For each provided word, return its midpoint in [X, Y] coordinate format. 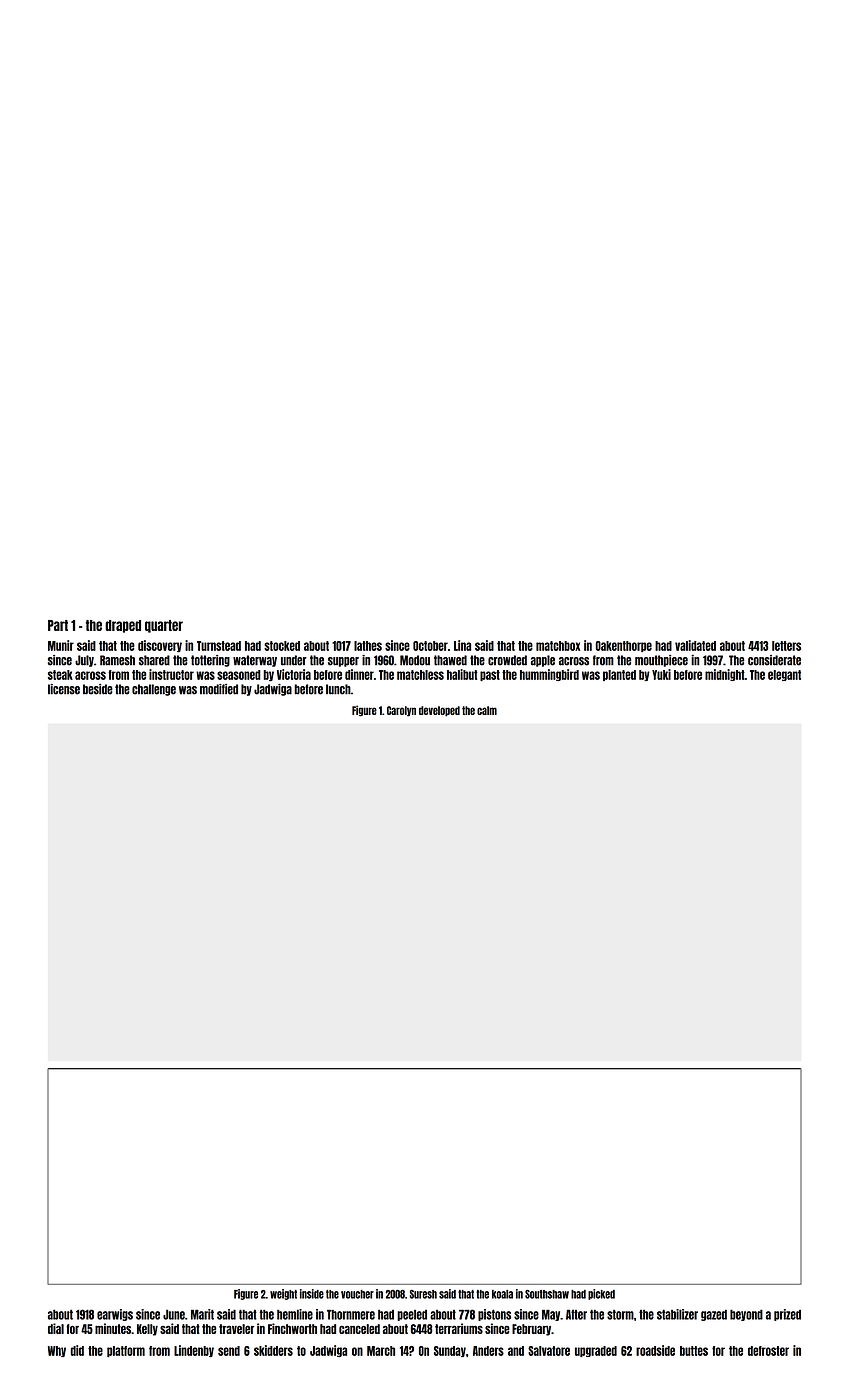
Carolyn [401, 711]
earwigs [115, 1315]
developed [439, 711]
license [64, 689]
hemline [295, 1314]
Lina [462, 645]
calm [487, 710]
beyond [746, 1315]
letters [786, 646]
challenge [154, 690]
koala [502, 1294]
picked [601, 1294]
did [77, 1350]
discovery [160, 646]
